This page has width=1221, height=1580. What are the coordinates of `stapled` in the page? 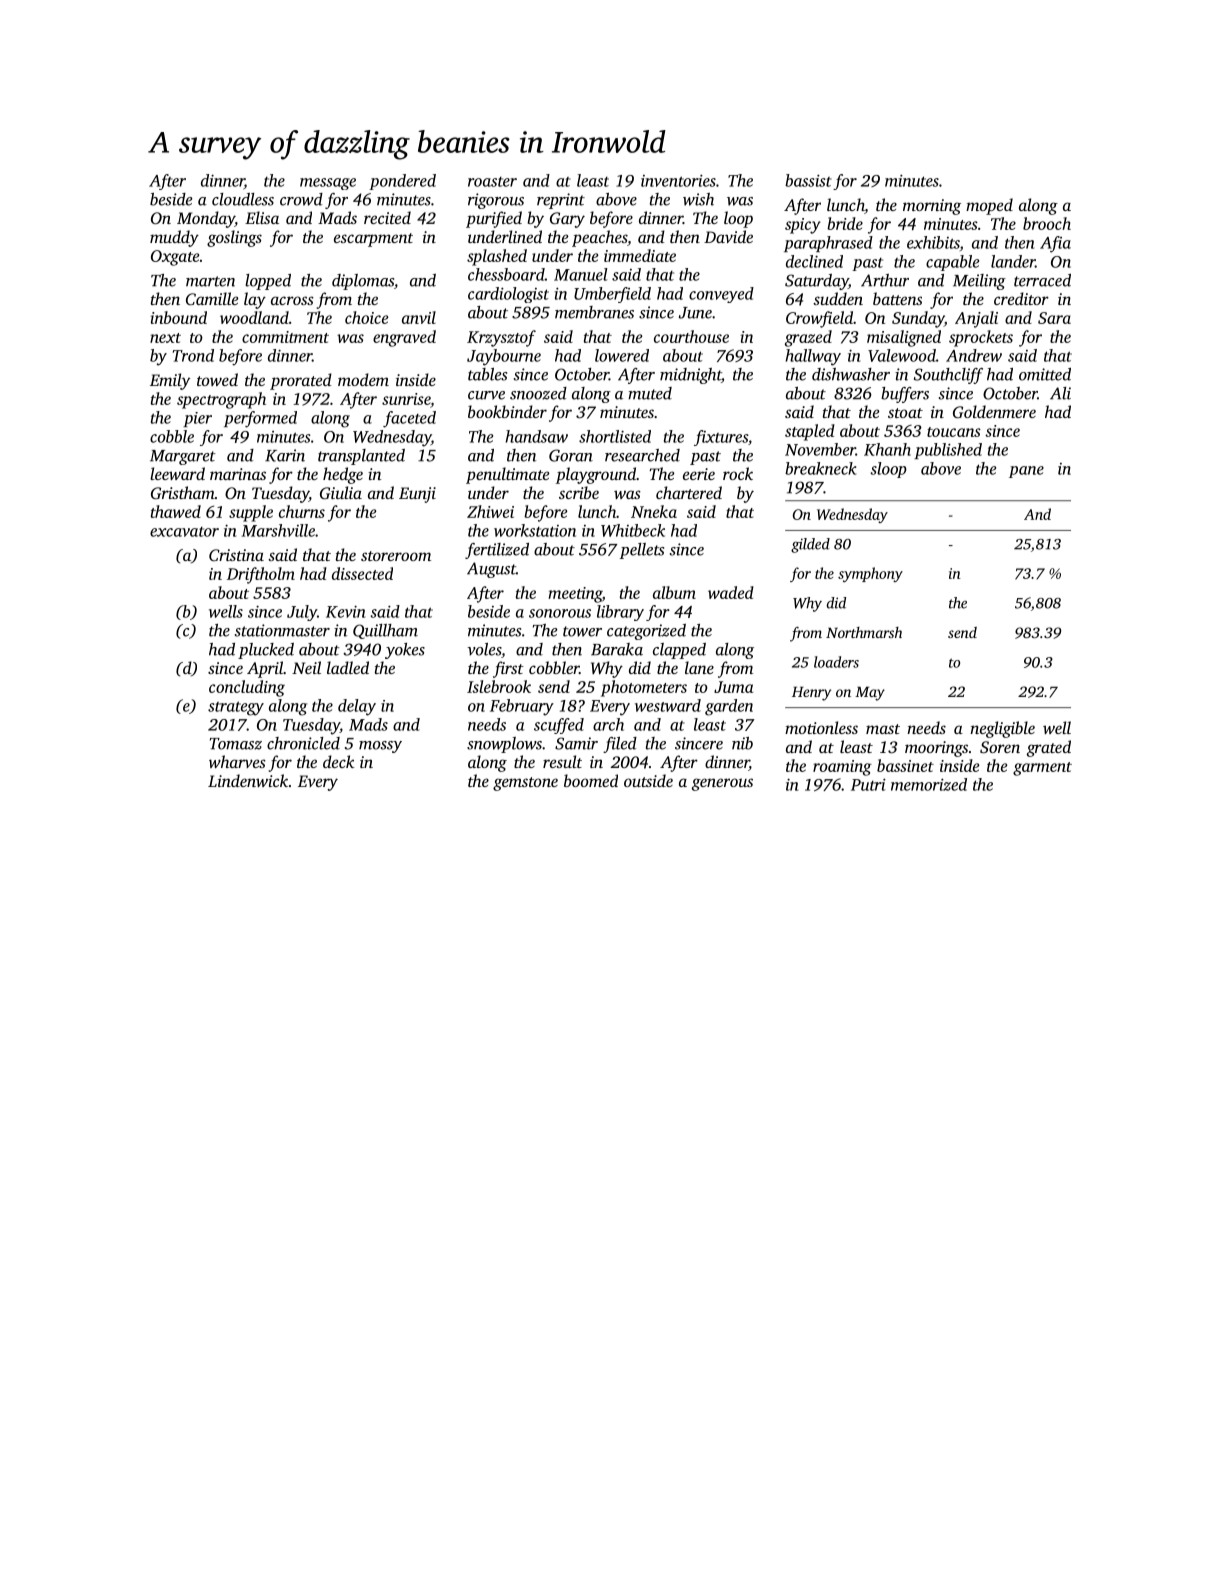 It's located at (810, 432).
